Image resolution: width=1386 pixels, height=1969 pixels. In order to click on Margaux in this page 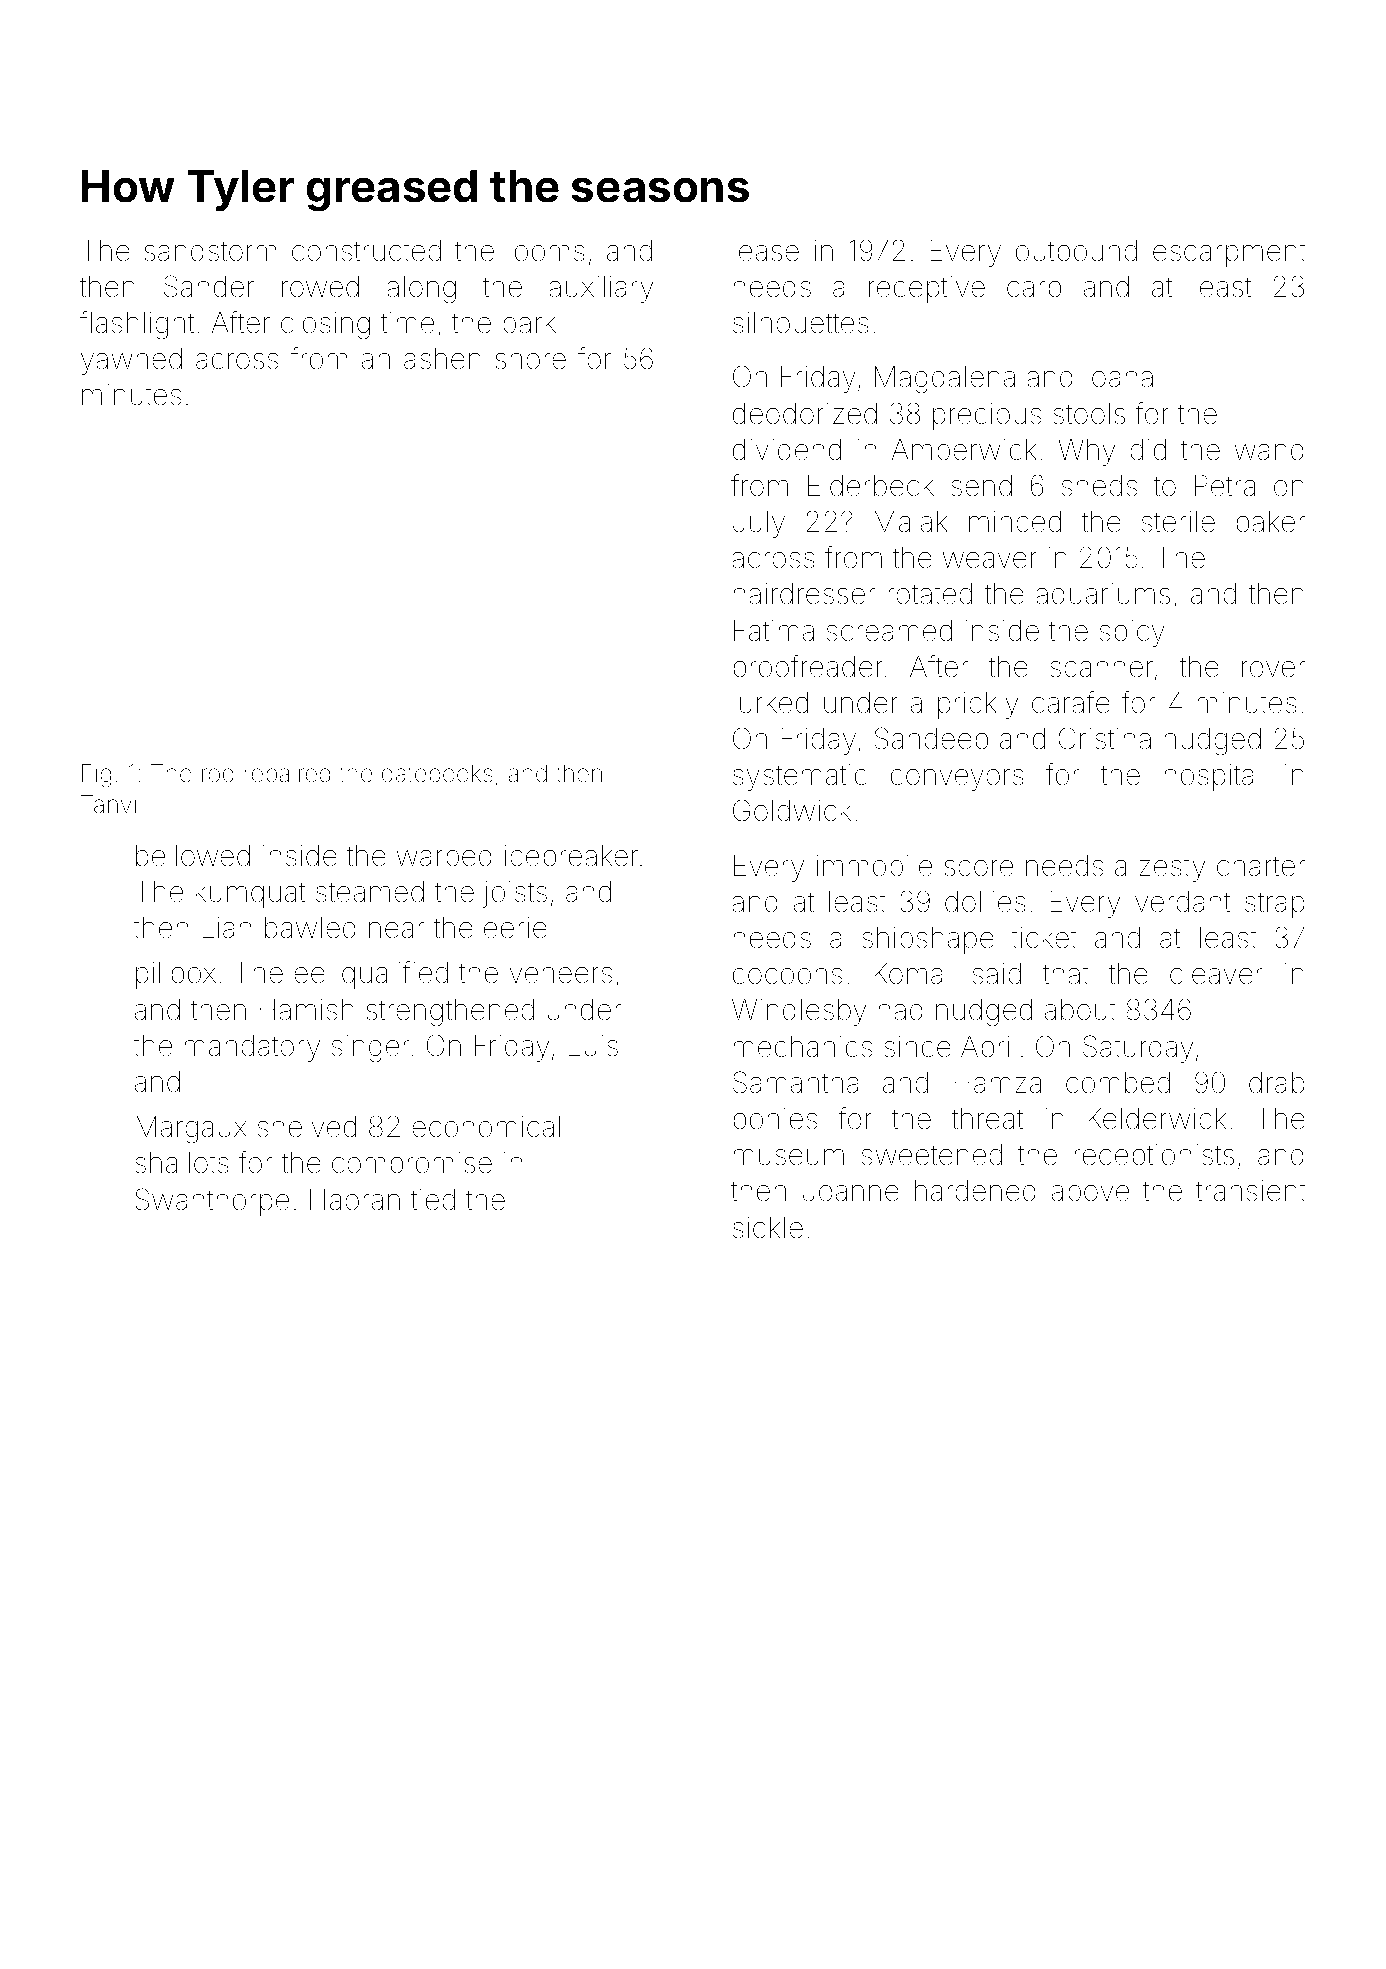, I will do `click(191, 1130)`.
